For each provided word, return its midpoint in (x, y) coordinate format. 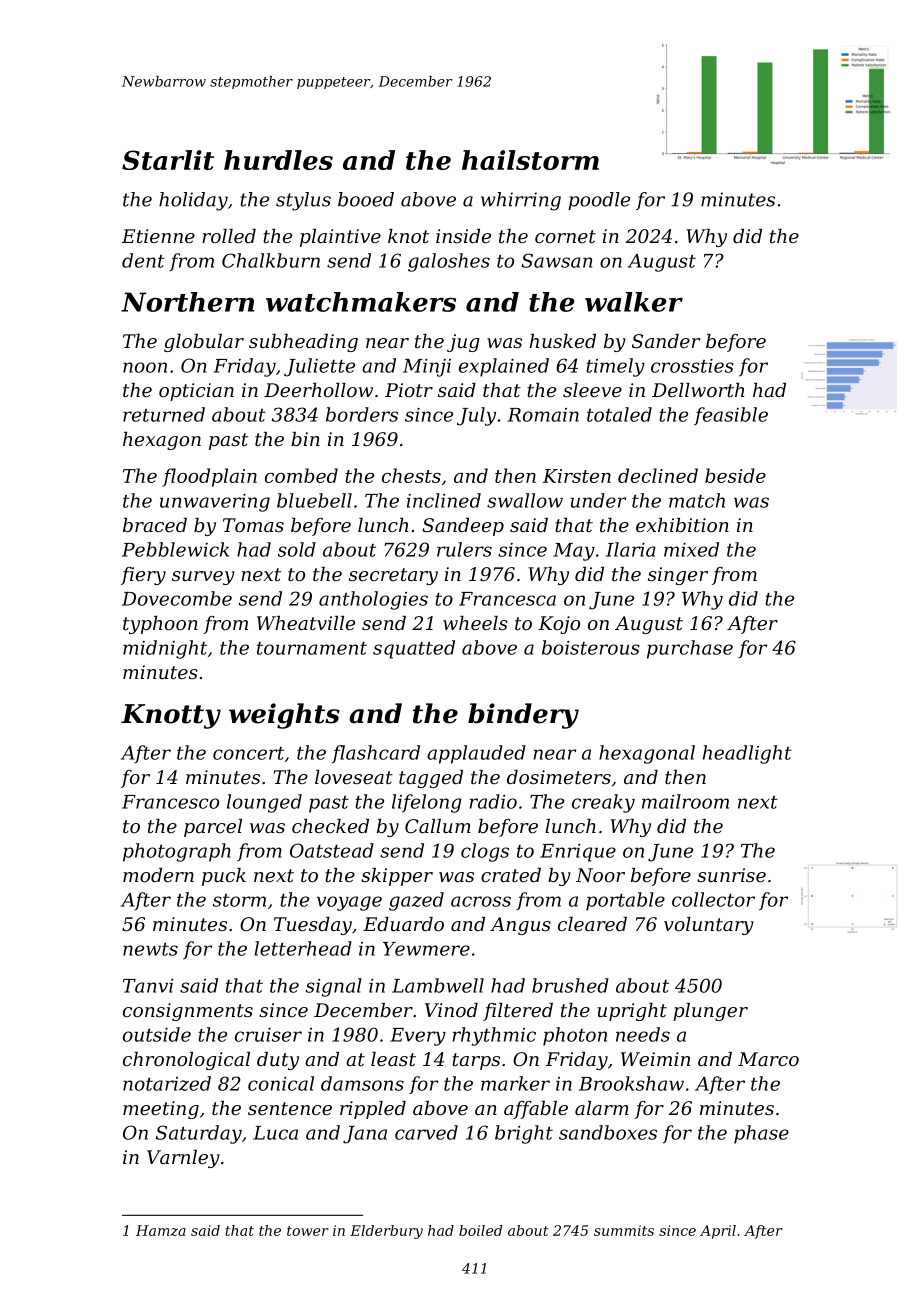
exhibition (682, 525)
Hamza (161, 1230)
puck (224, 877)
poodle (599, 201)
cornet (565, 236)
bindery (523, 716)
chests (411, 475)
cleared (592, 924)
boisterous (591, 647)
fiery (143, 576)
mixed (691, 549)
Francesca (507, 599)
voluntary (709, 926)
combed (301, 475)
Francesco (170, 802)
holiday (193, 201)
